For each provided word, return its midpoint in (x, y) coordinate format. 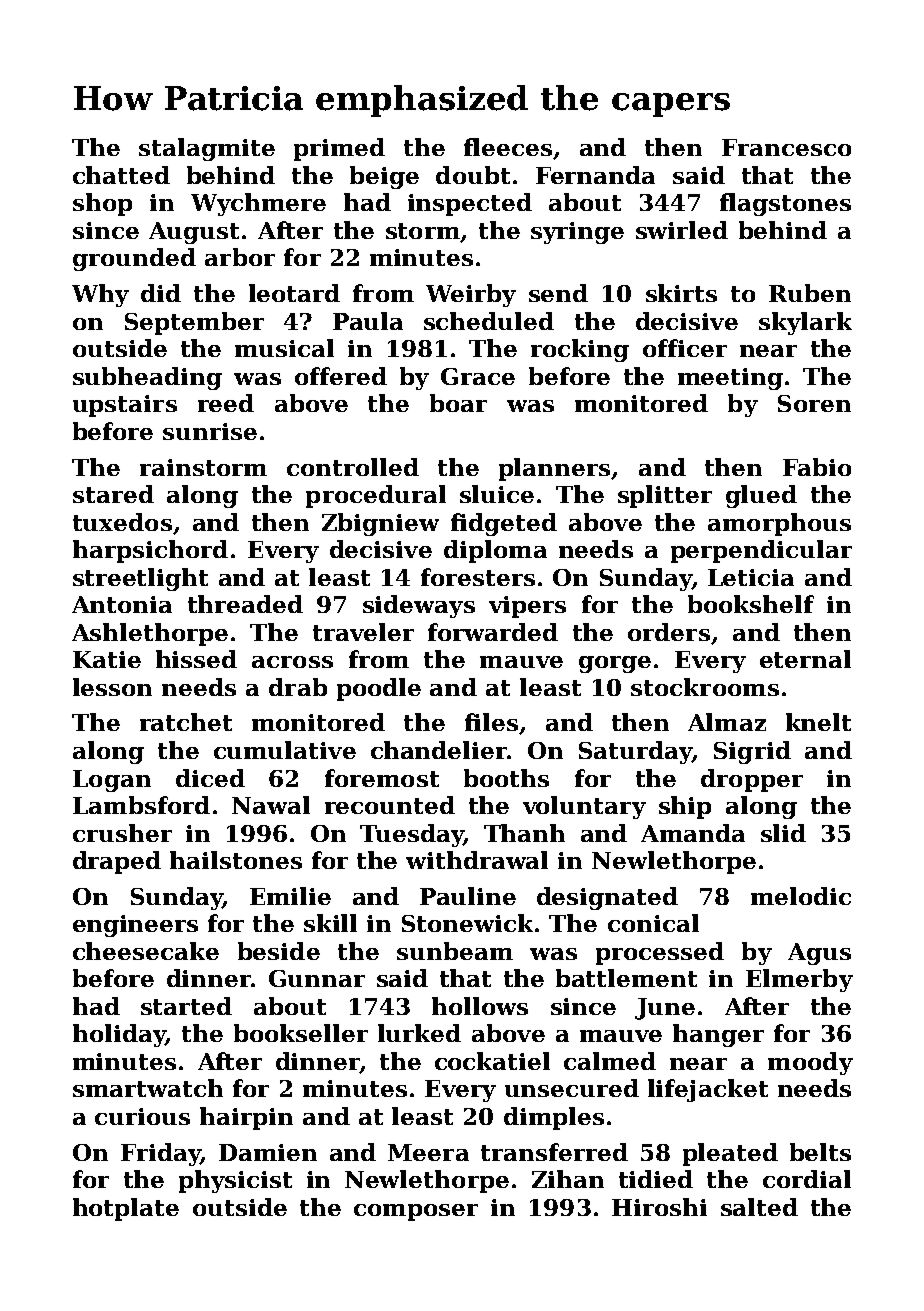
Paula (368, 321)
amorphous (779, 524)
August (194, 233)
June (665, 1009)
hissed (196, 659)
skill (330, 923)
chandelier (439, 750)
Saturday (635, 752)
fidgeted (504, 524)
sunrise (210, 431)
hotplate (126, 1209)
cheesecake (146, 951)
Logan (112, 781)
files (491, 722)
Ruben (810, 293)
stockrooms (705, 687)
